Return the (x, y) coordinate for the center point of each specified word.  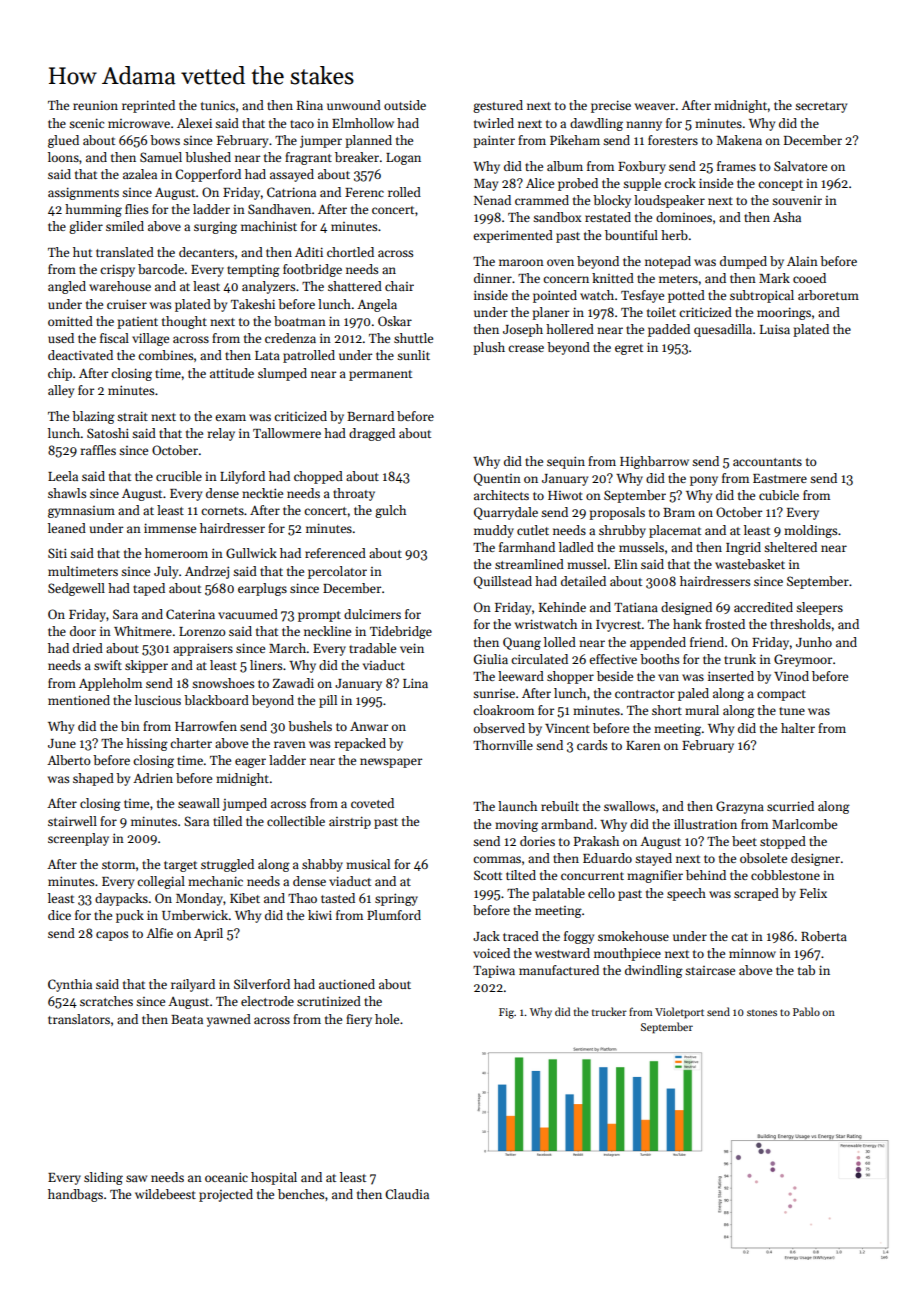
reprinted (148, 106)
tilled (227, 821)
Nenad (492, 200)
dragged (372, 434)
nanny (644, 126)
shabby (322, 865)
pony (704, 481)
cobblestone (785, 875)
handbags (75, 1195)
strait (132, 416)
